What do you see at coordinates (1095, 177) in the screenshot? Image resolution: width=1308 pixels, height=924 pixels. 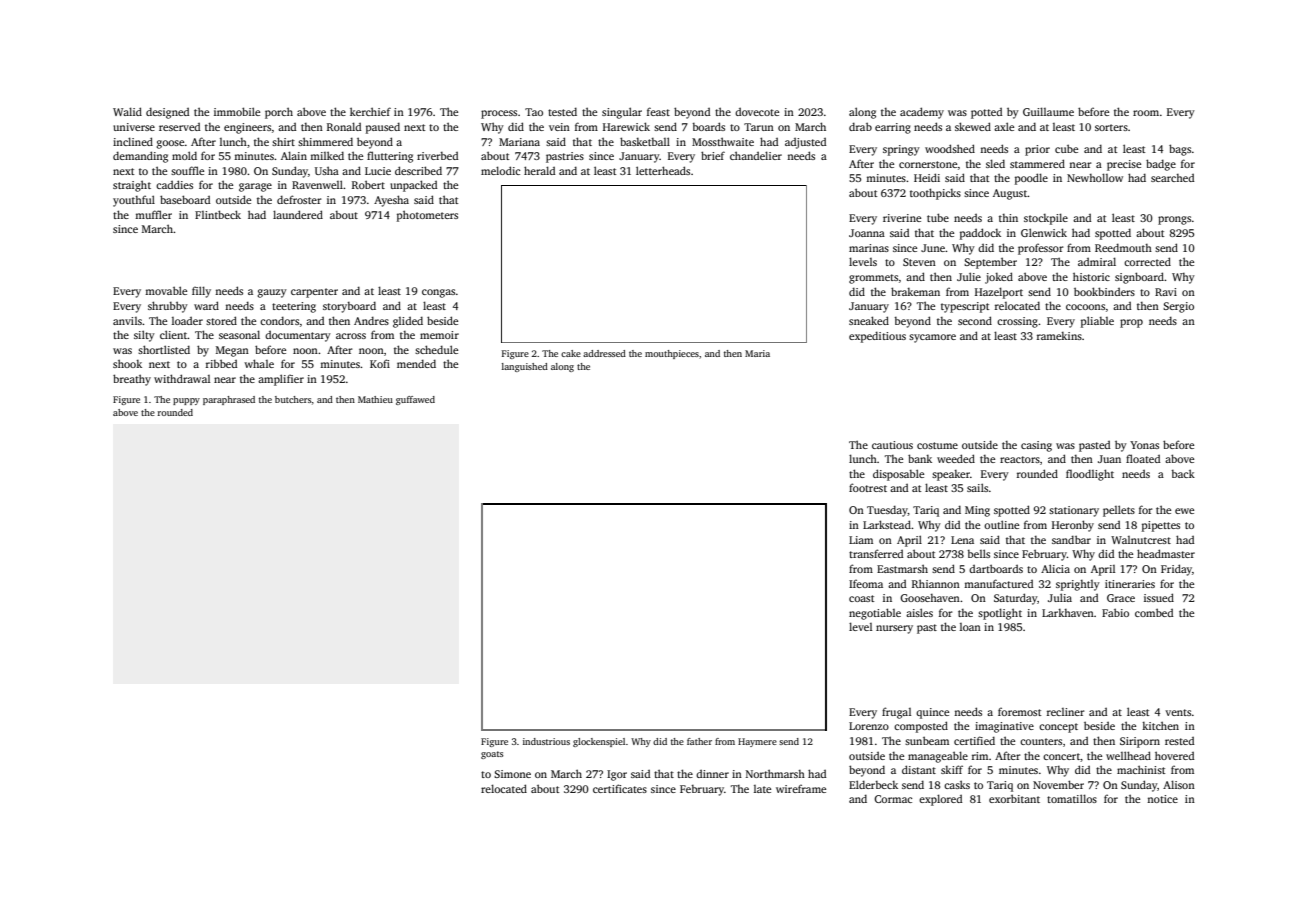 I see `Newhollow` at bounding box center [1095, 177].
